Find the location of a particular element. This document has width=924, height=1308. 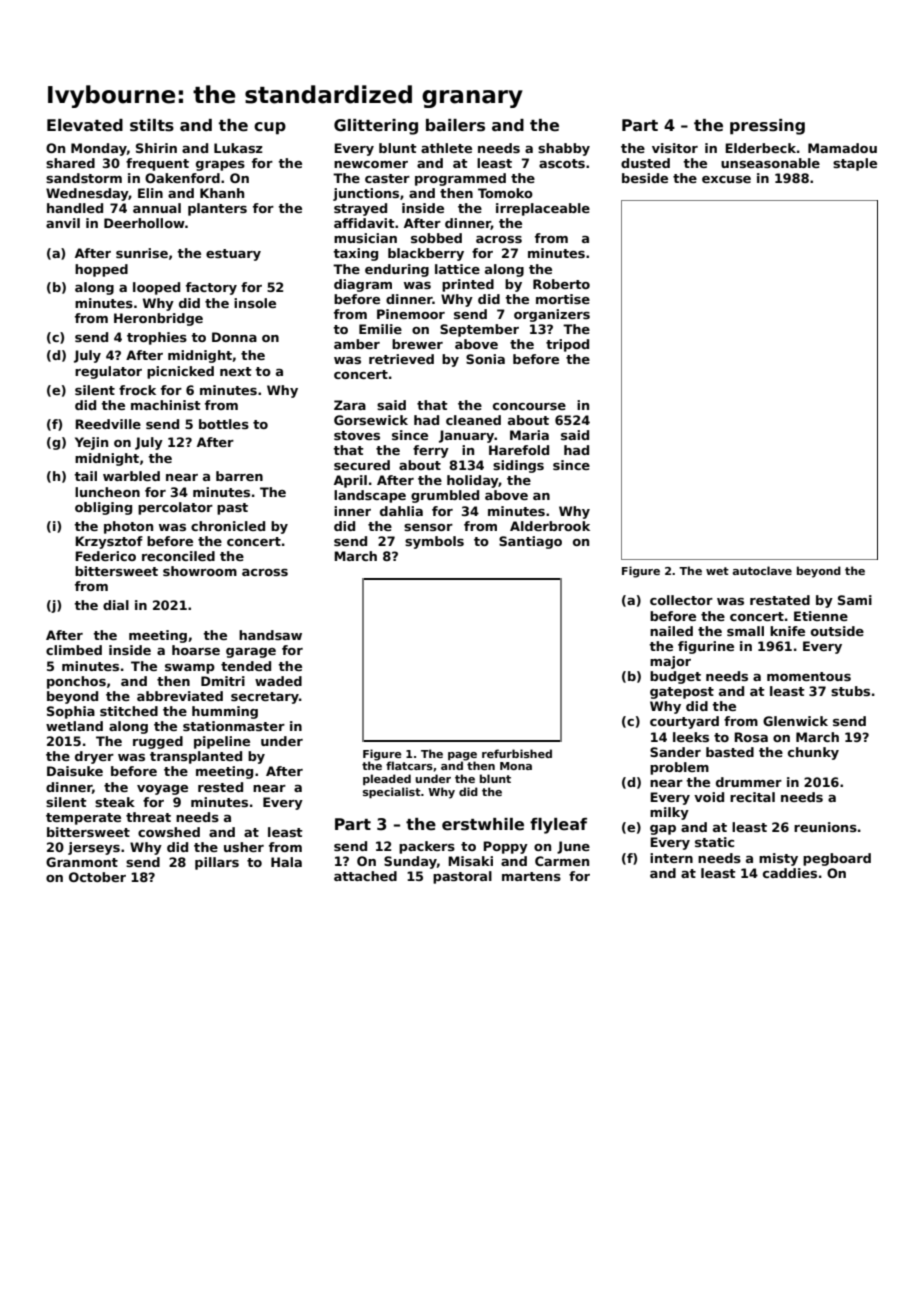

September is located at coordinates (479, 330).
